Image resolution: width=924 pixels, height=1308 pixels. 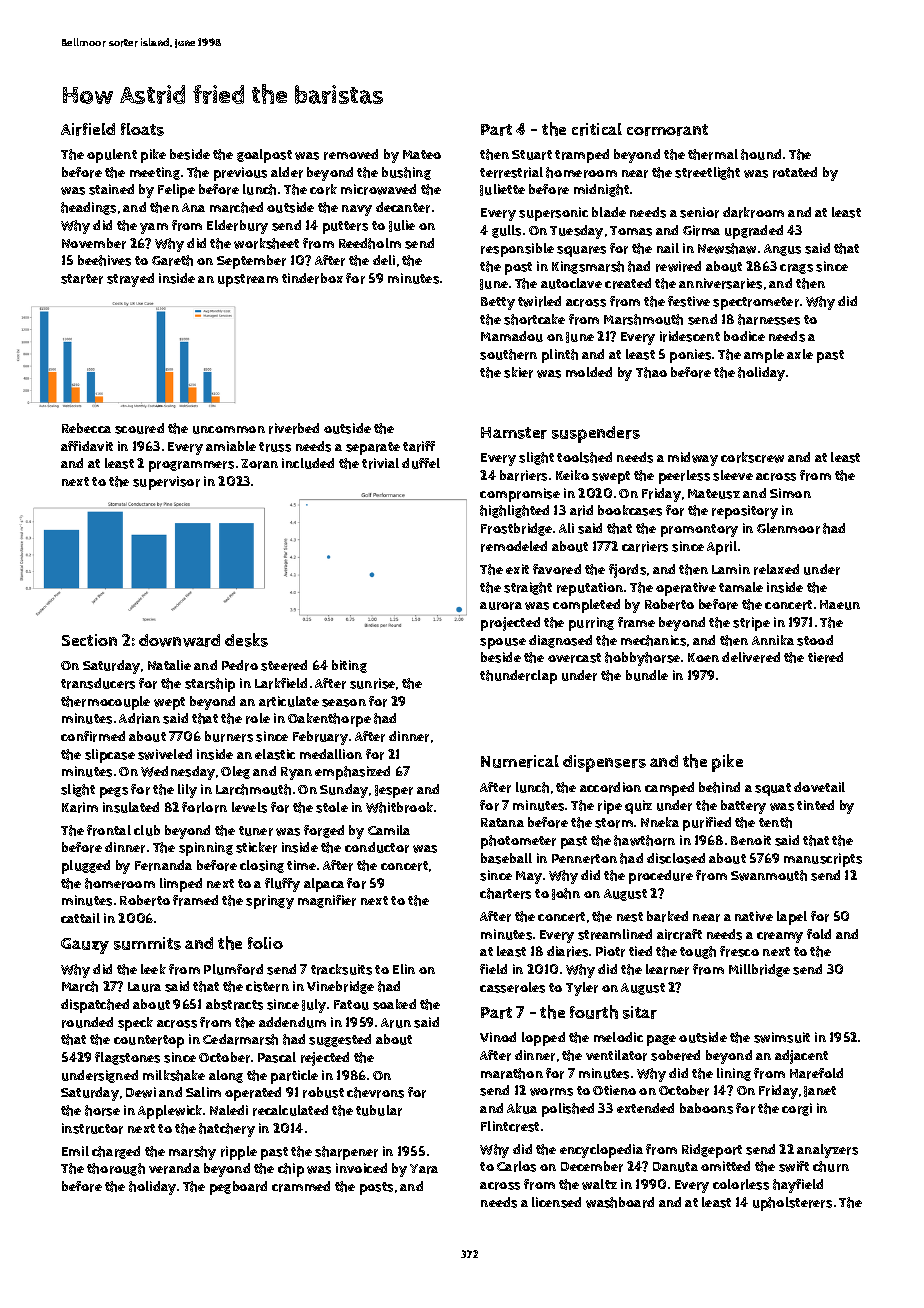 What do you see at coordinates (796, 269) in the screenshot?
I see `crags` at bounding box center [796, 269].
